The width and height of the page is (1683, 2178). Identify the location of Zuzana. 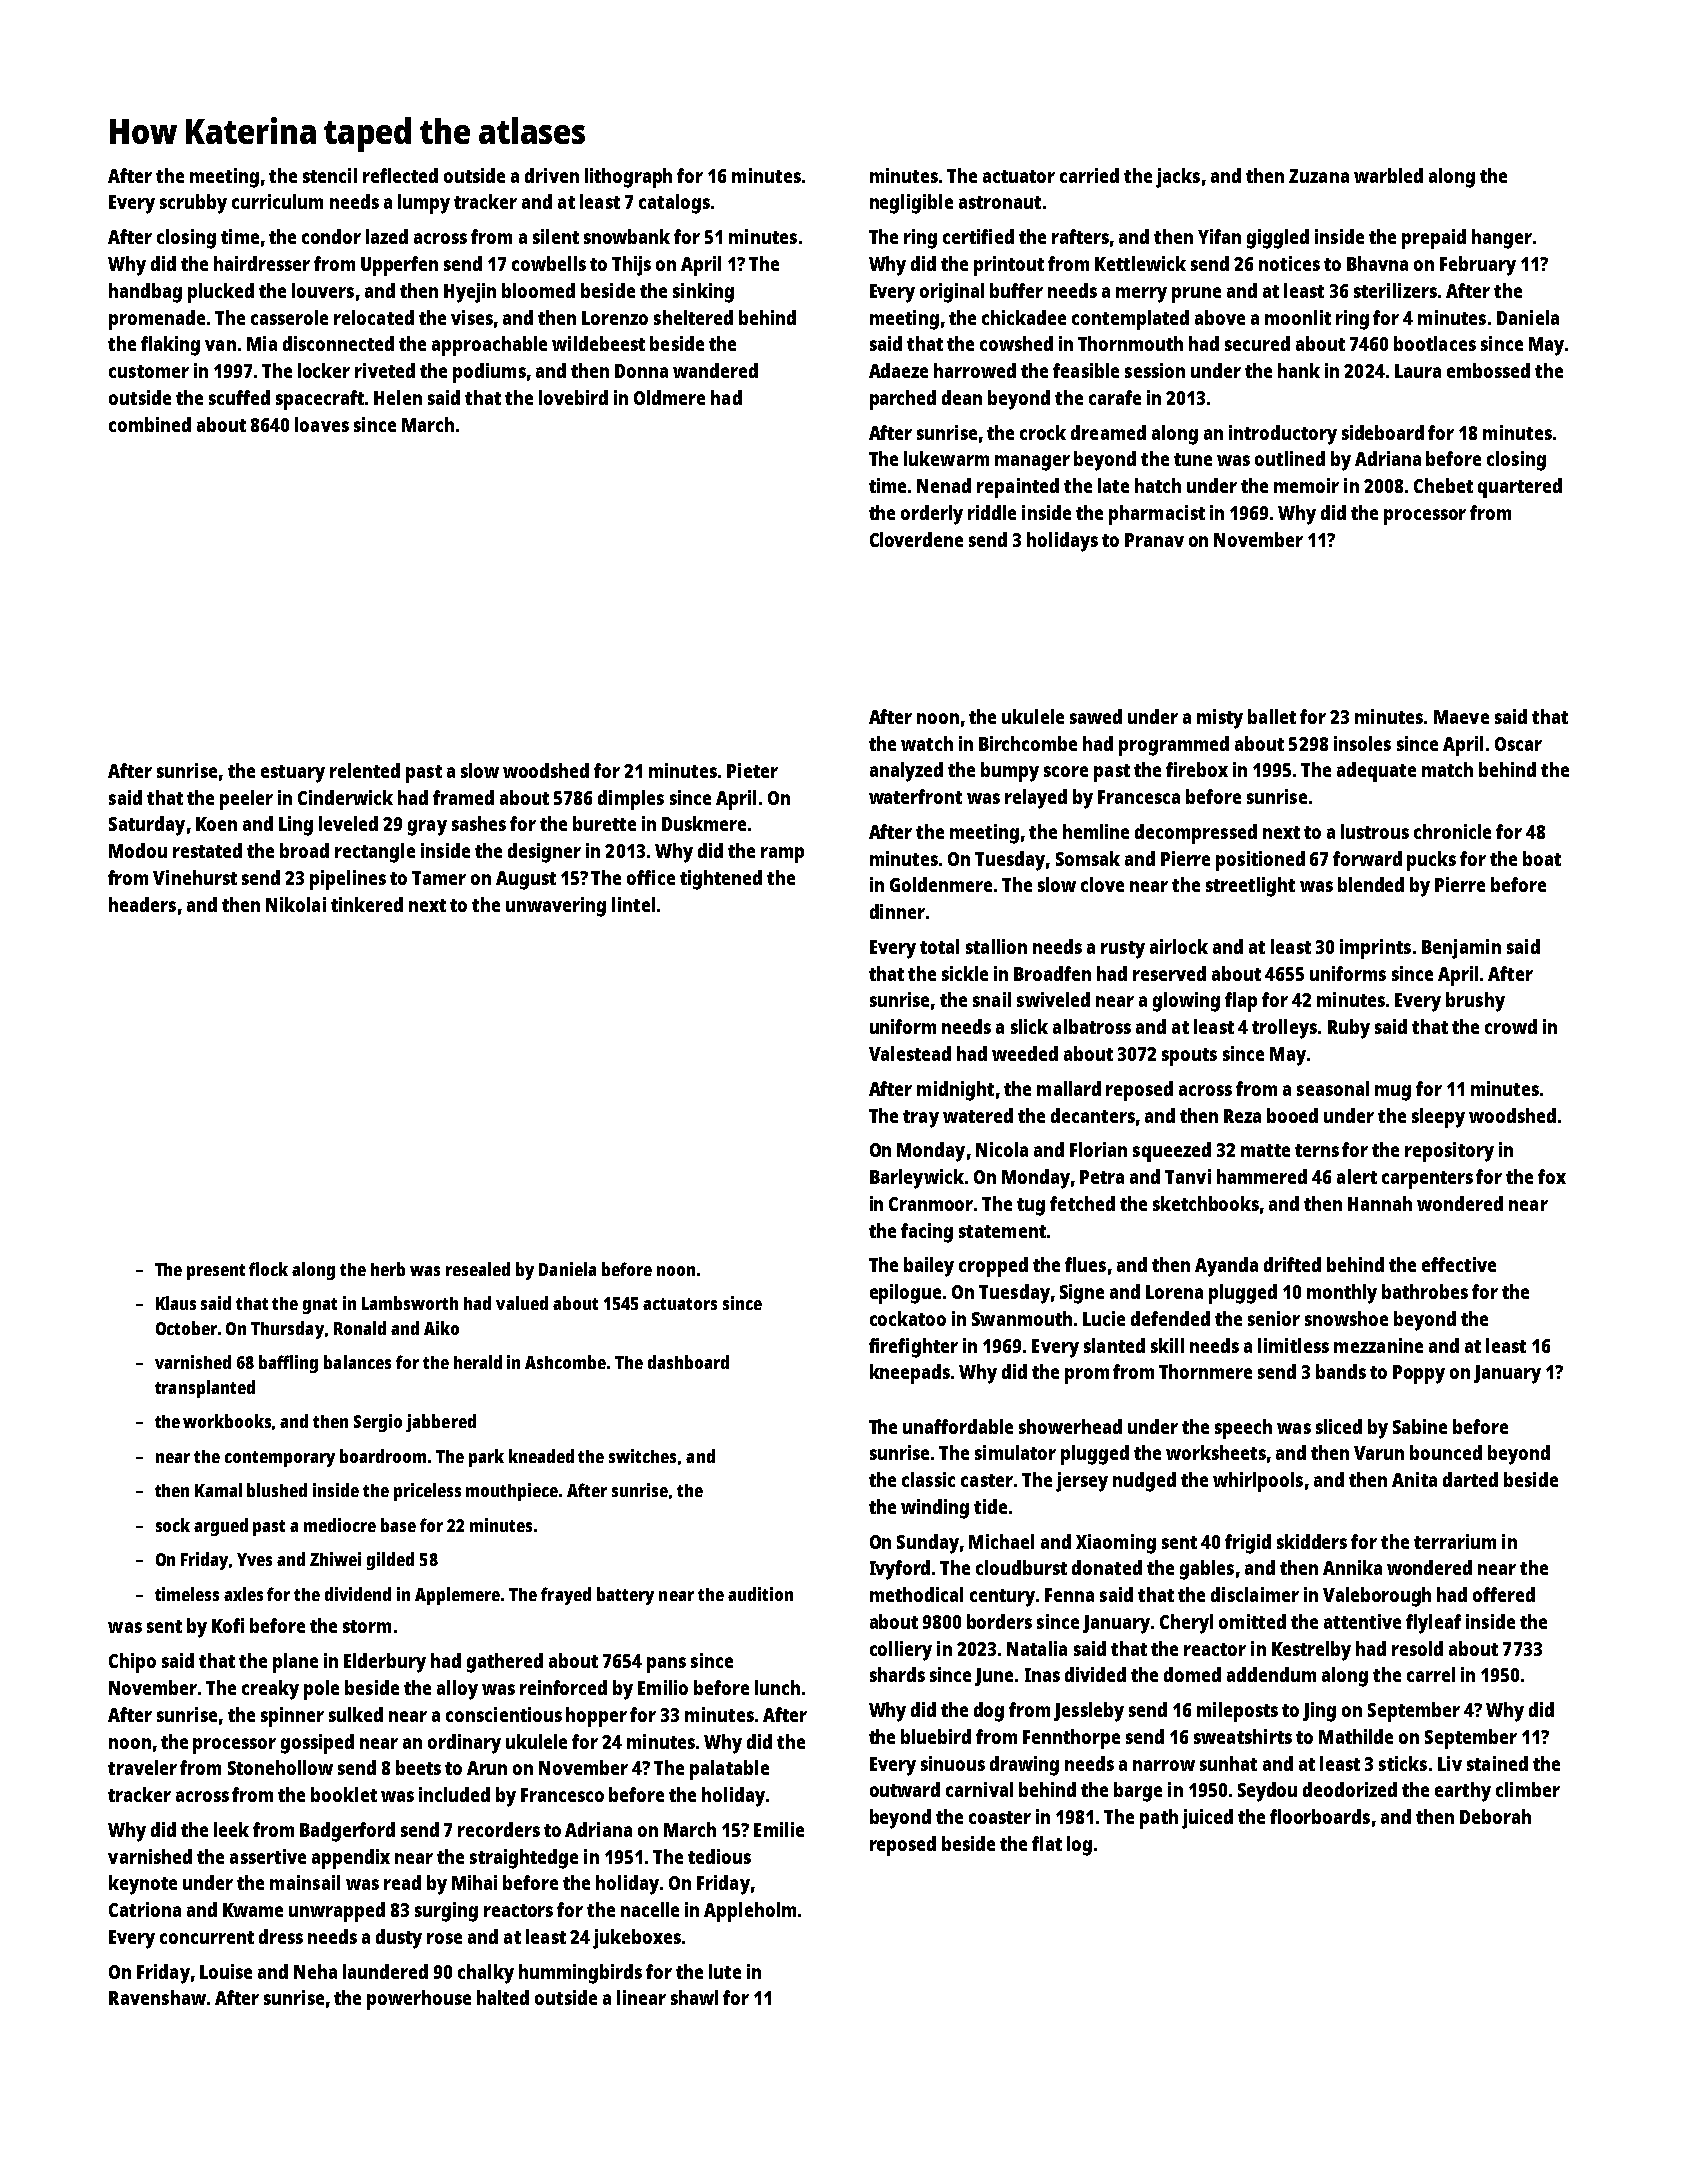
(1319, 176).
